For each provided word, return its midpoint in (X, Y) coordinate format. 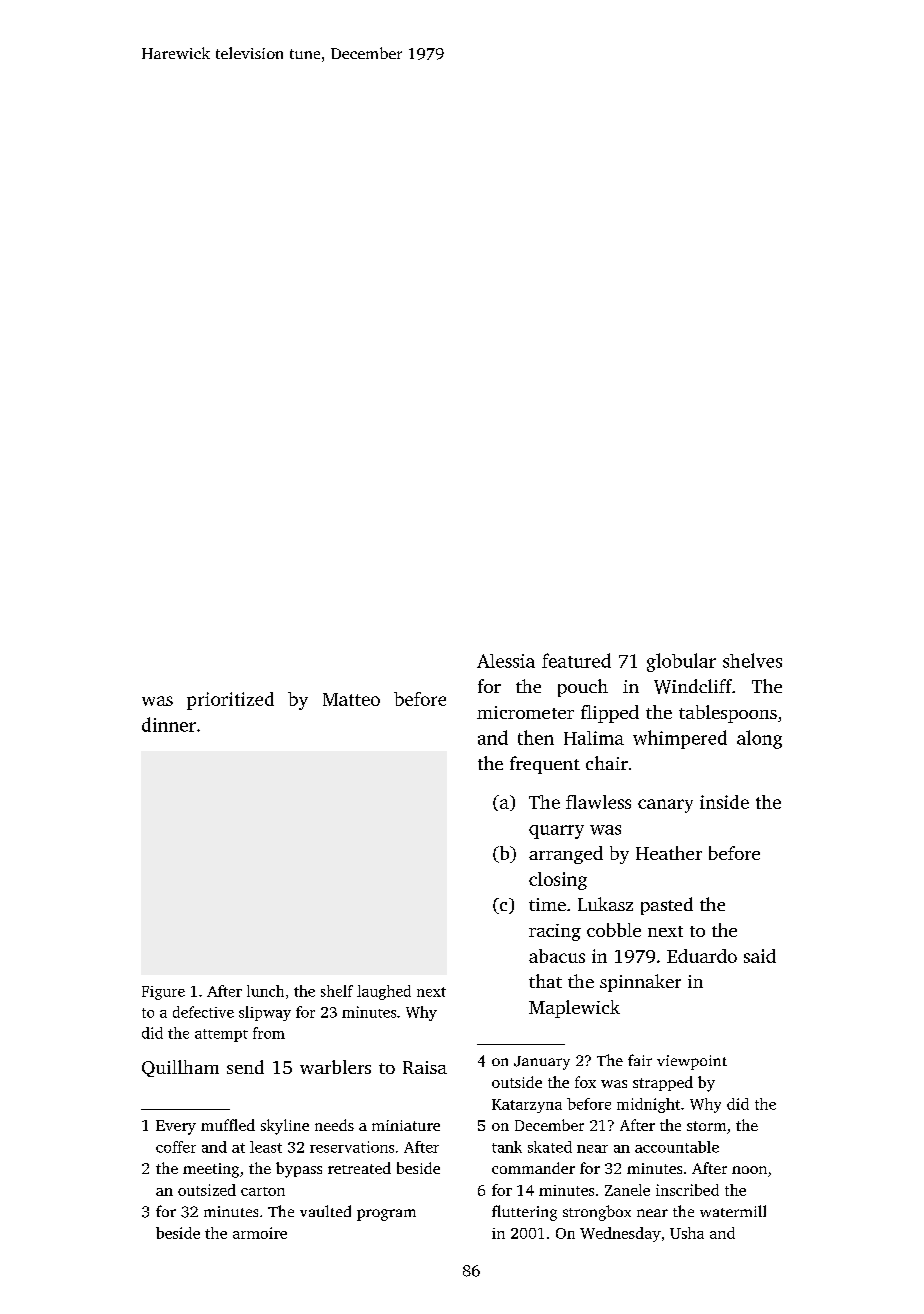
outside (517, 1082)
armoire (260, 1233)
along (759, 739)
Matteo (351, 699)
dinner (169, 724)
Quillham (180, 1068)
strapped (663, 1083)
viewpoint (692, 1062)
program (386, 1215)
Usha (687, 1233)
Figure (163, 993)
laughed (384, 992)
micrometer (525, 712)
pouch (583, 688)
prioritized (230, 701)
